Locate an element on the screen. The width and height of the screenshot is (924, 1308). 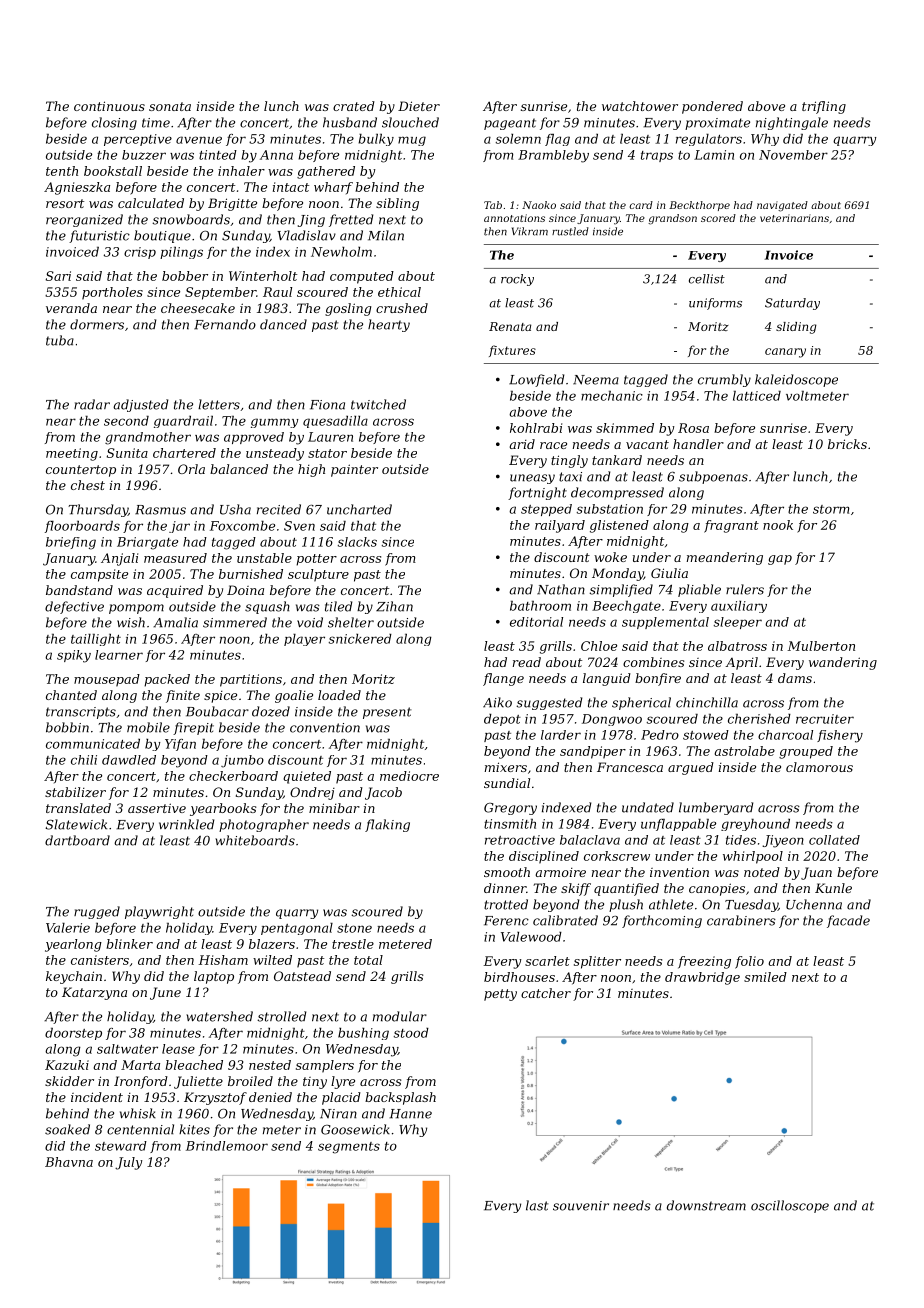
painter is located at coordinates (354, 470).
